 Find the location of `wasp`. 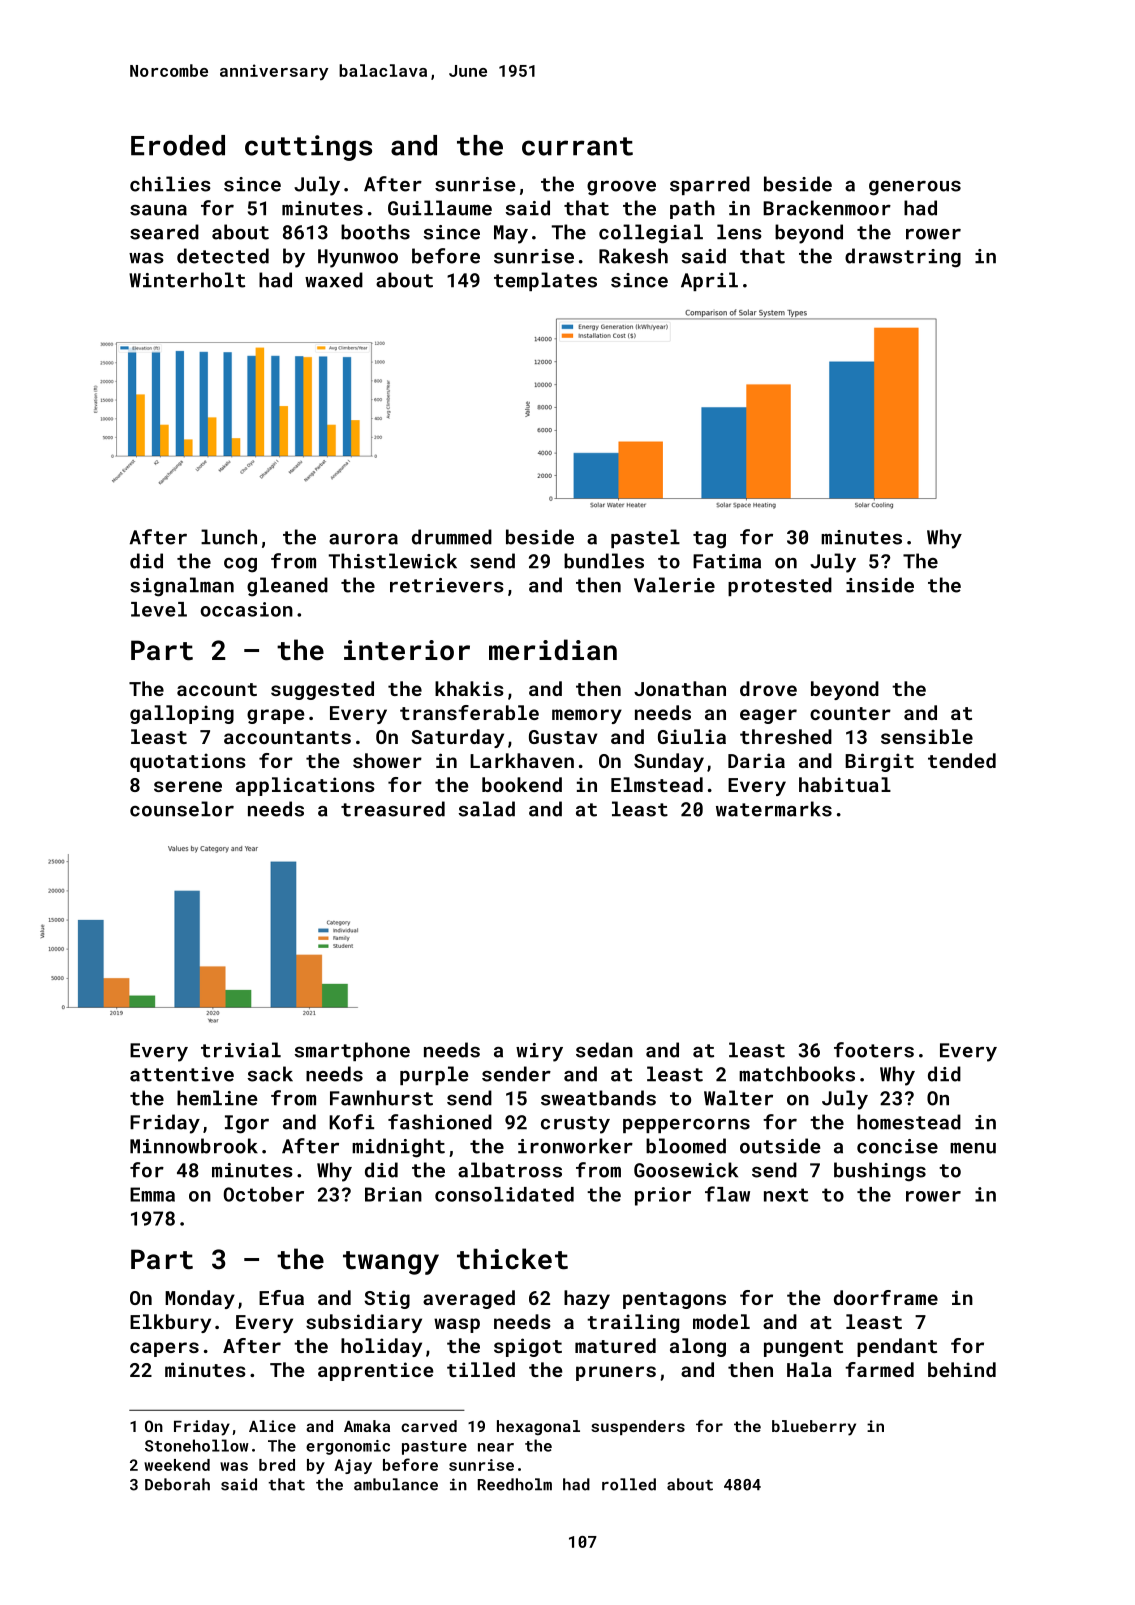

wasp is located at coordinates (457, 1325).
